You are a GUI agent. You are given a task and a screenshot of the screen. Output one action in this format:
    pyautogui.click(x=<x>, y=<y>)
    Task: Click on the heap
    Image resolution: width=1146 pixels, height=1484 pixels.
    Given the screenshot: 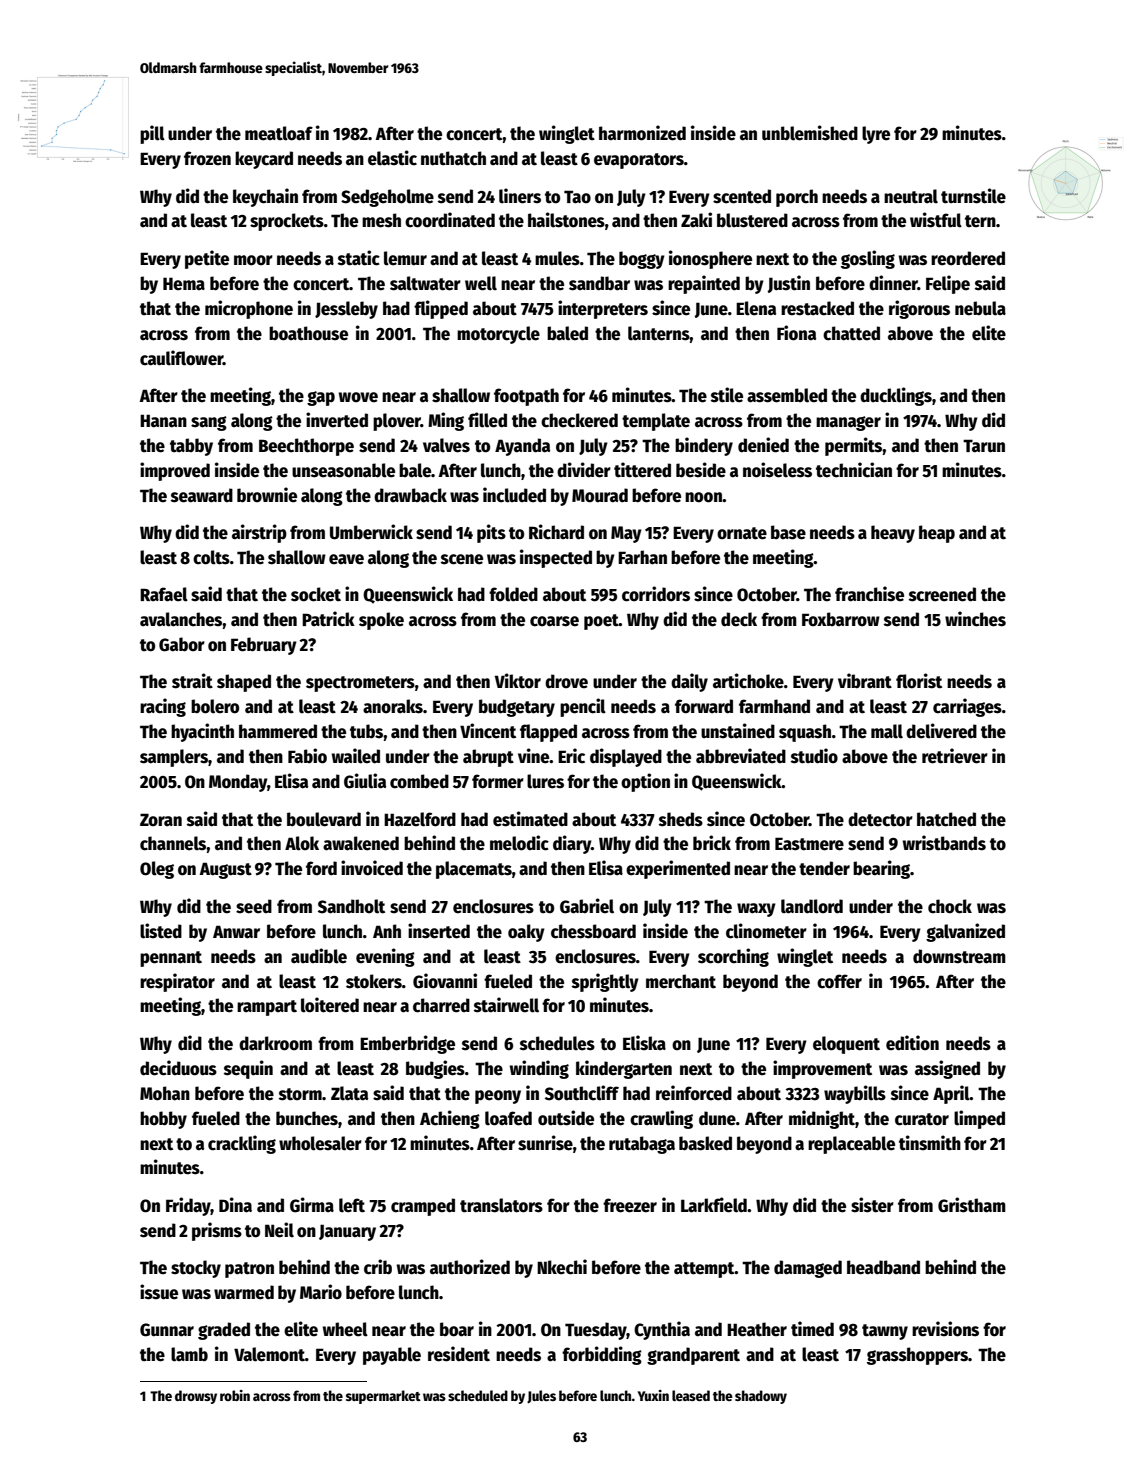 What is the action you would take?
    pyautogui.click(x=937, y=534)
